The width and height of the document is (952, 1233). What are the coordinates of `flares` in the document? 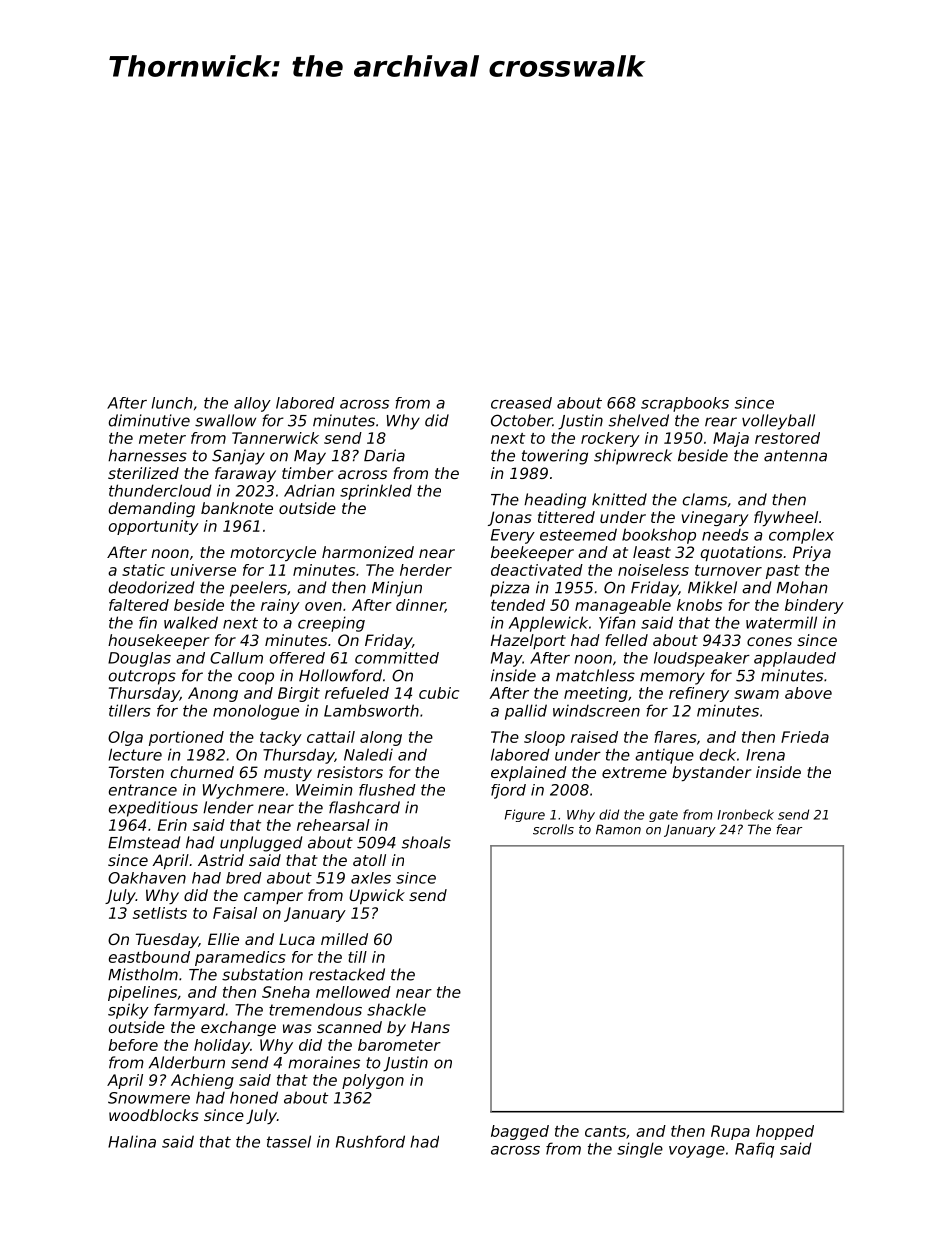 It's located at (675, 737).
